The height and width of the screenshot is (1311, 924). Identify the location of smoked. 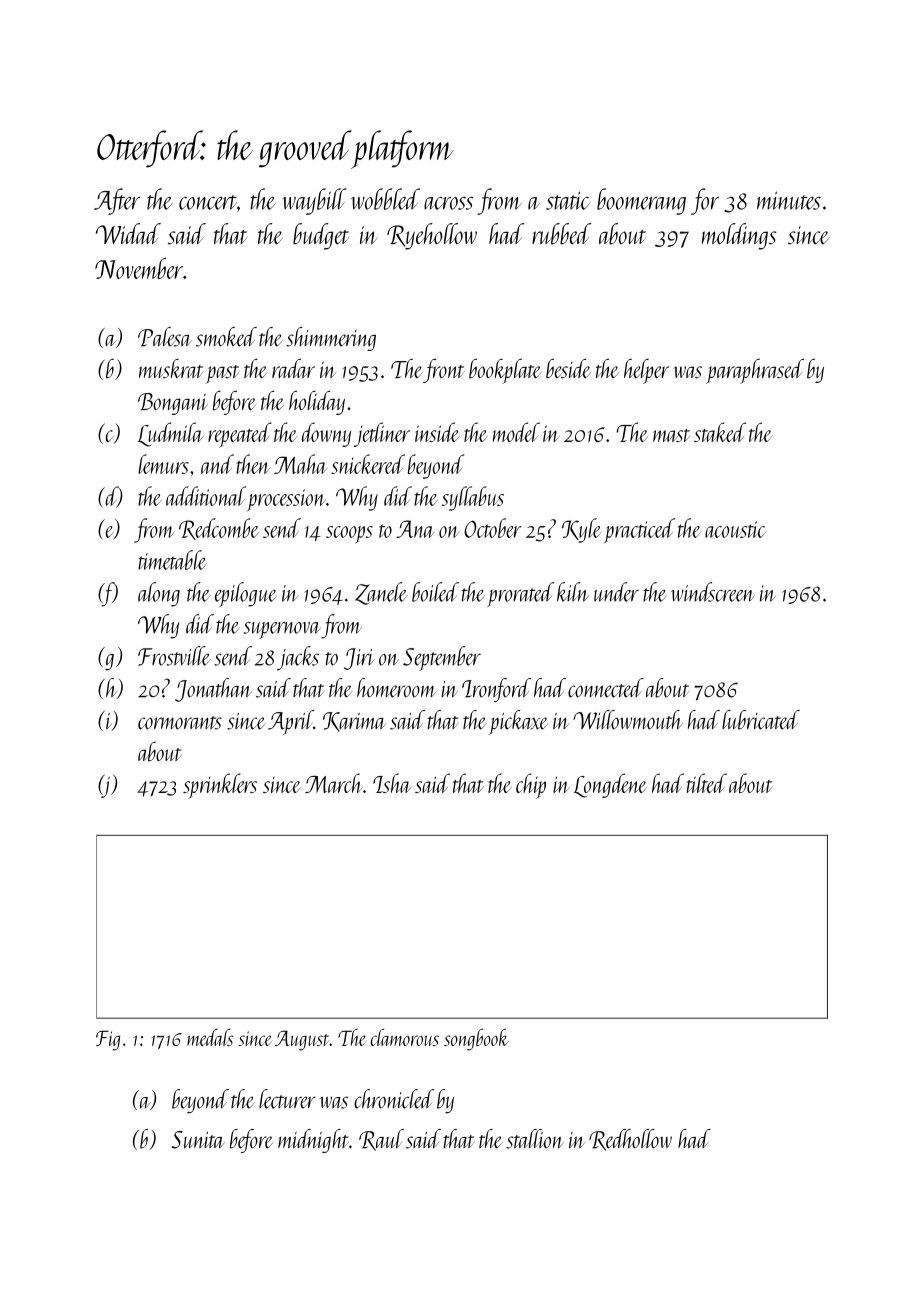
(226, 337).
